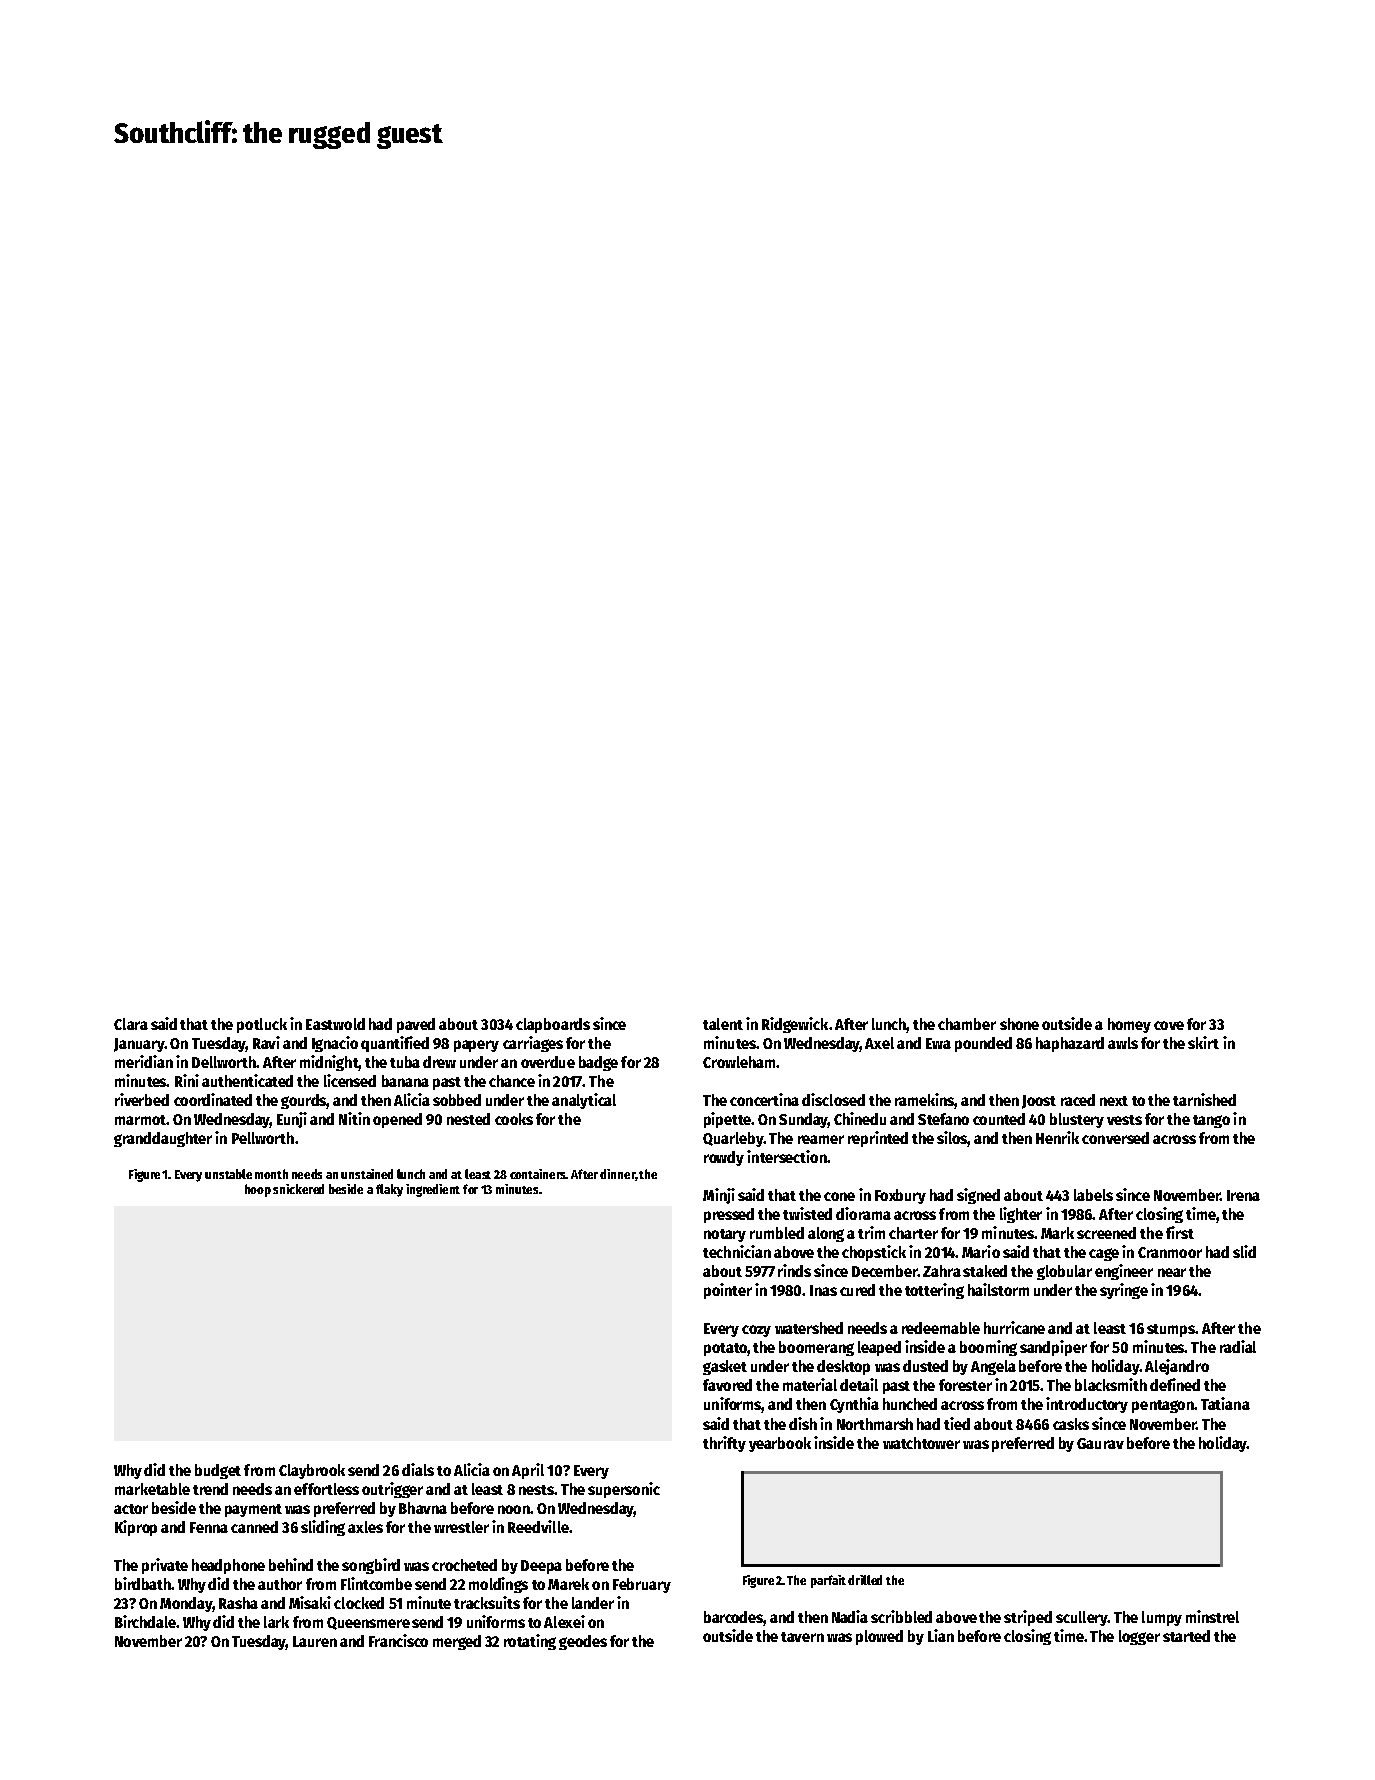 Image resolution: width=1375 pixels, height=1780 pixels. Describe the element at coordinates (952, 1139) in the screenshot. I see `silos` at that location.
